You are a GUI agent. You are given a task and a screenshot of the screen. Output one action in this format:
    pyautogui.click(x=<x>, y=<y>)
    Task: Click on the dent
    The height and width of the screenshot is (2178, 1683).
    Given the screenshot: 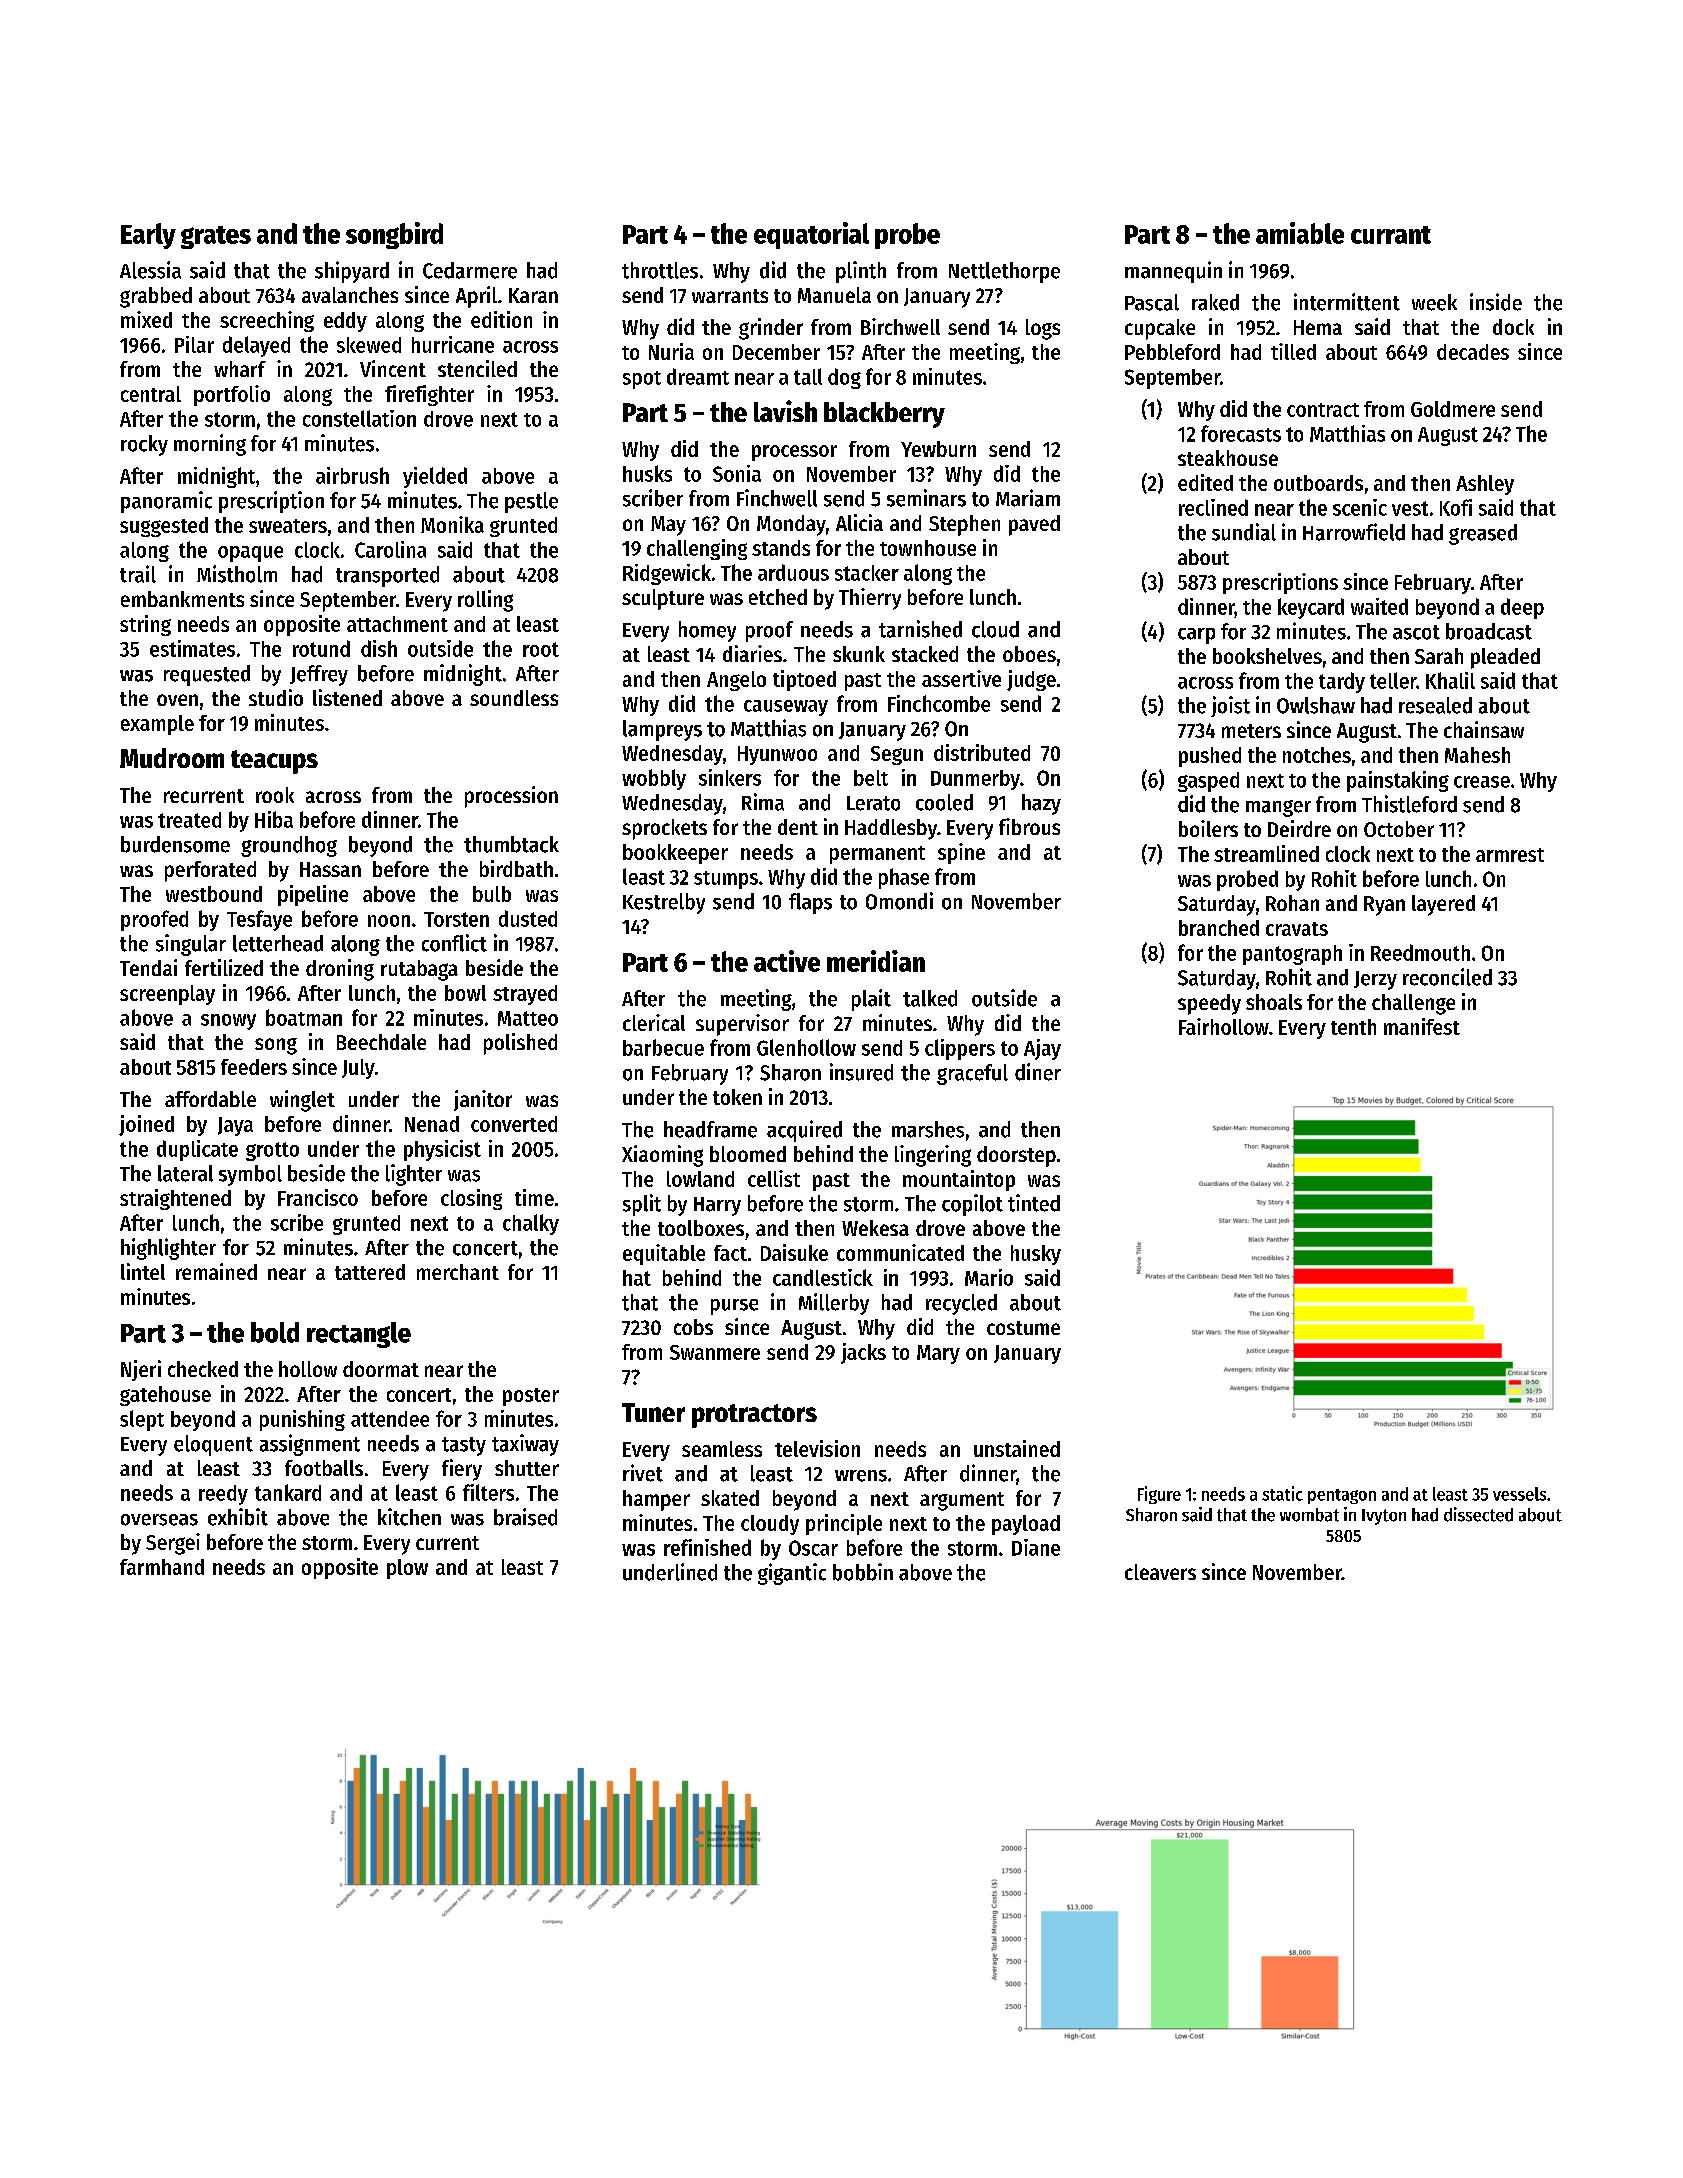 What is the action you would take?
    pyautogui.click(x=798, y=827)
